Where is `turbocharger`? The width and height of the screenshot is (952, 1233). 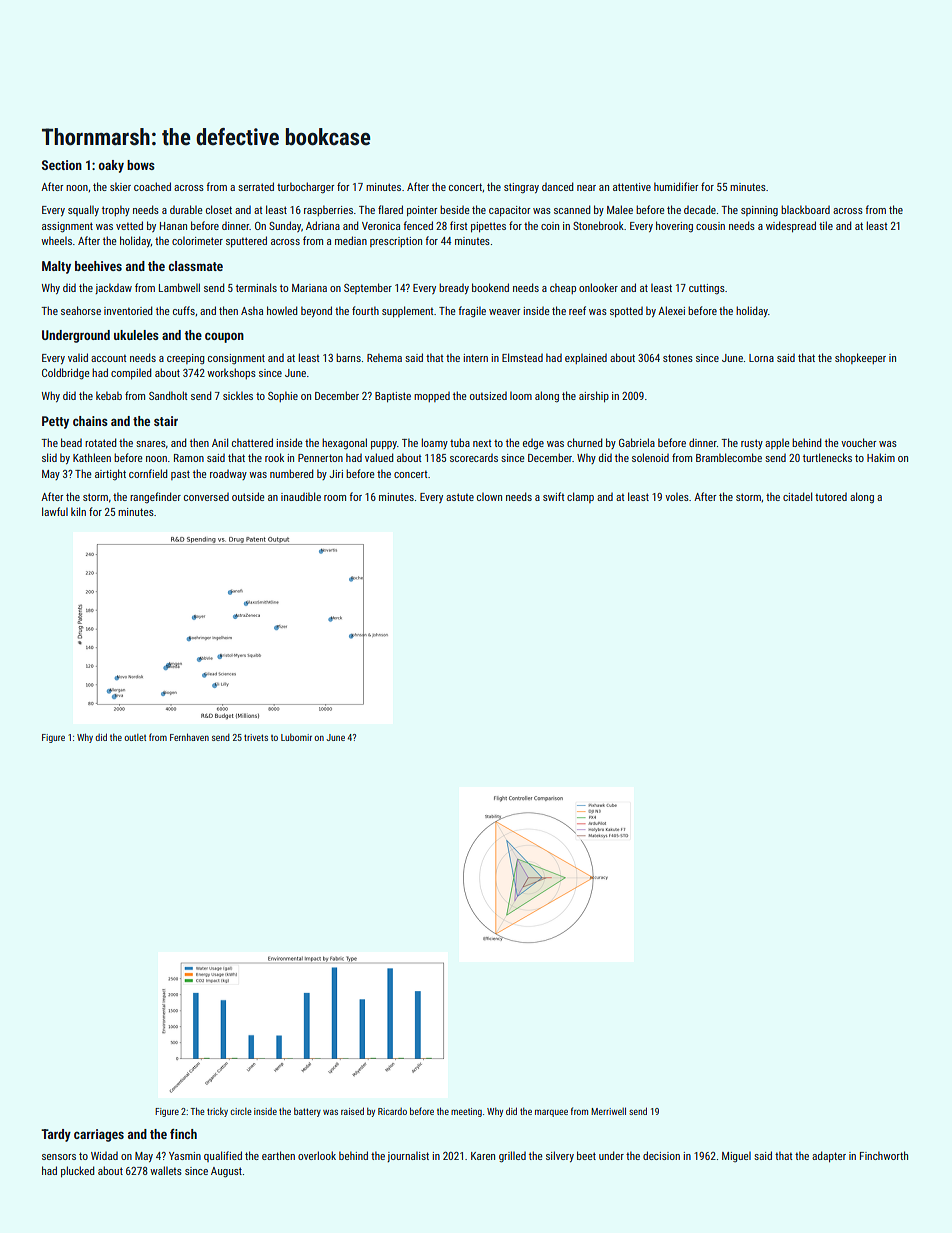 turbocharger is located at coordinates (305, 188).
